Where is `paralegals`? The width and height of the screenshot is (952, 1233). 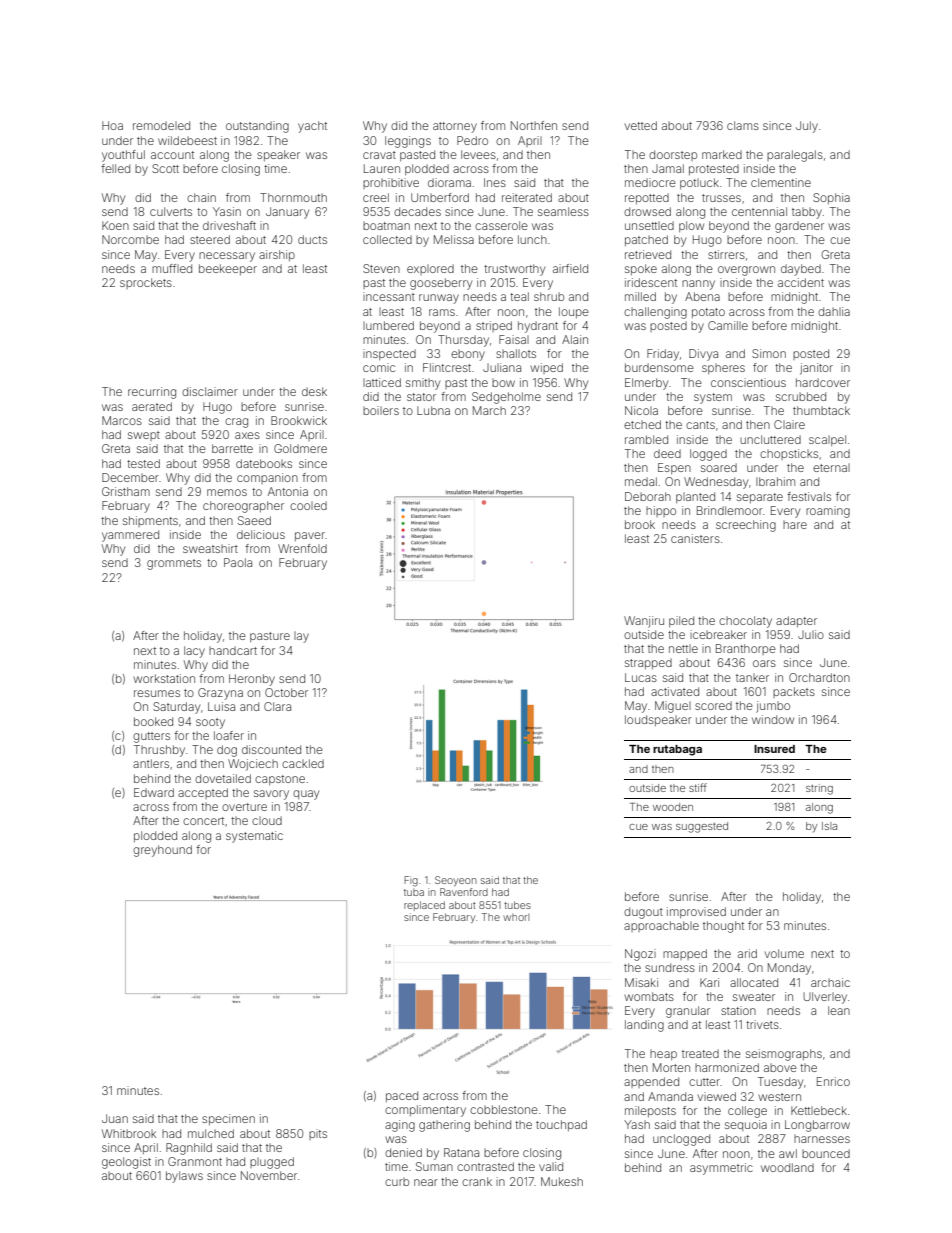
paralegals is located at coordinates (795, 156).
